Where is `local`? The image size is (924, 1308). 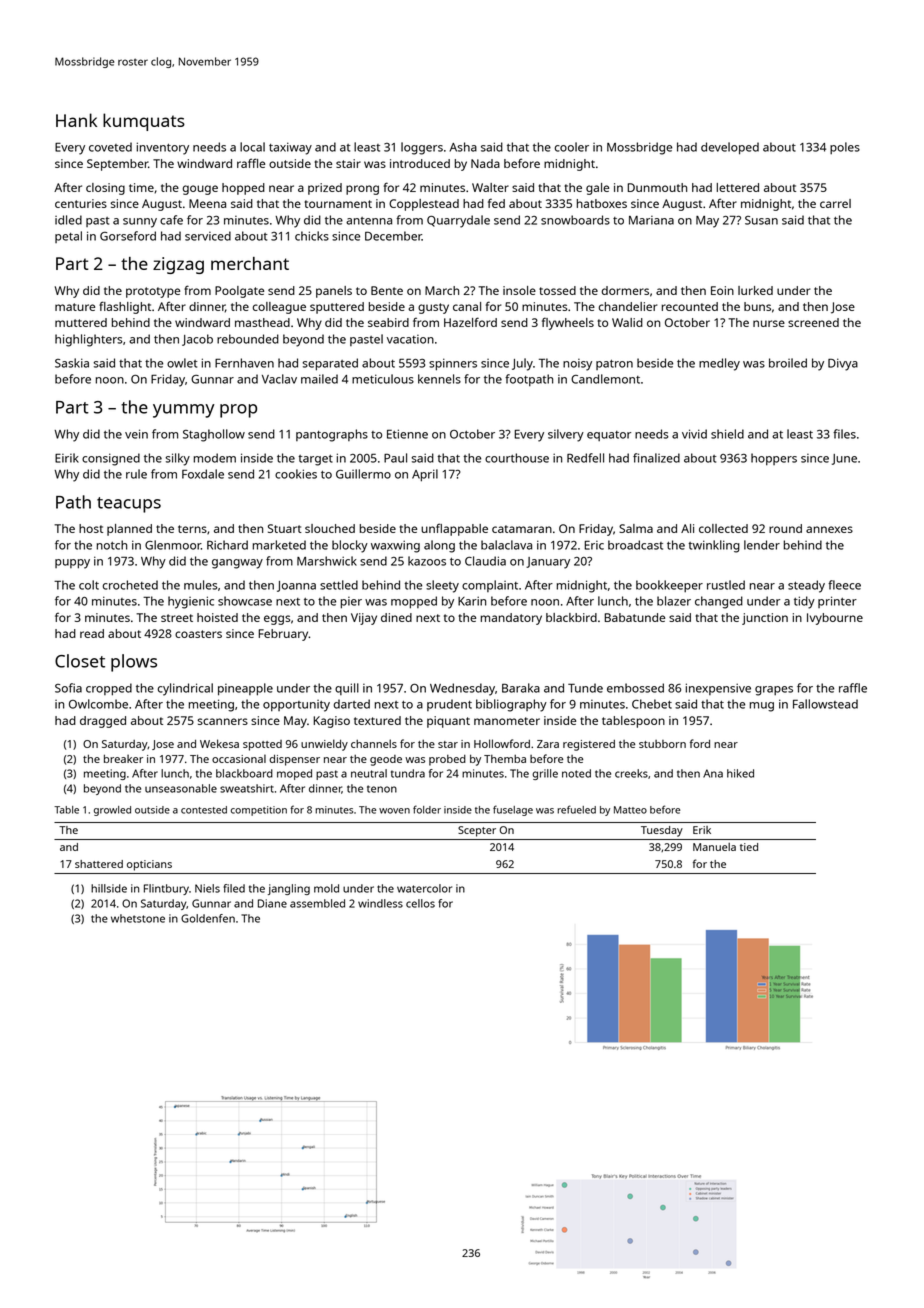
local is located at coordinates (252, 147).
